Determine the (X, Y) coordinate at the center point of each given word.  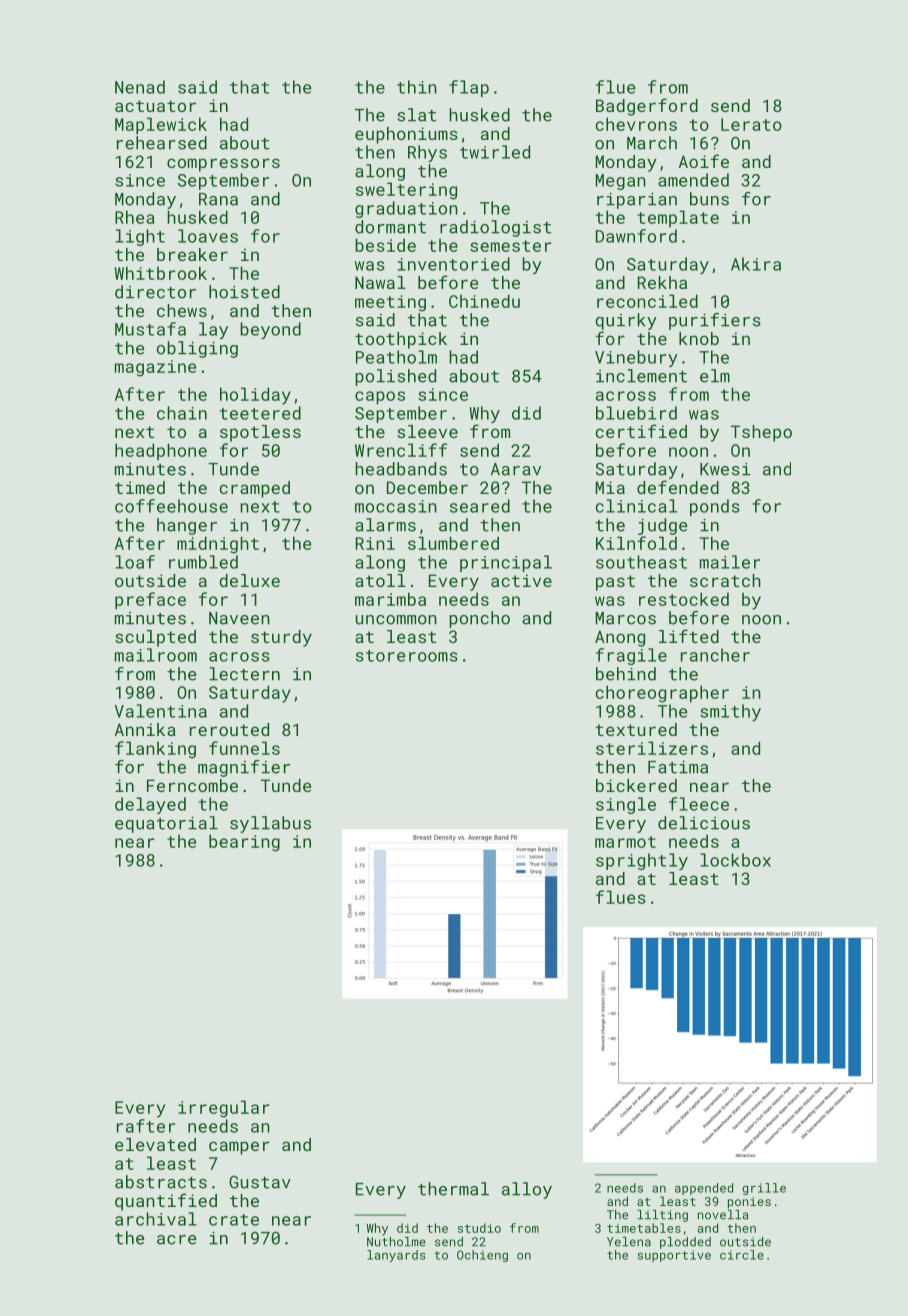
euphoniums (406, 135)
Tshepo (761, 433)
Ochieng (482, 1256)
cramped (254, 489)
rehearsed (162, 143)
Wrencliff (401, 450)
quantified (166, 1202)
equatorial (166, 824)
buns (709, 199)
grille (764, 1189)
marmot (625, 842)
